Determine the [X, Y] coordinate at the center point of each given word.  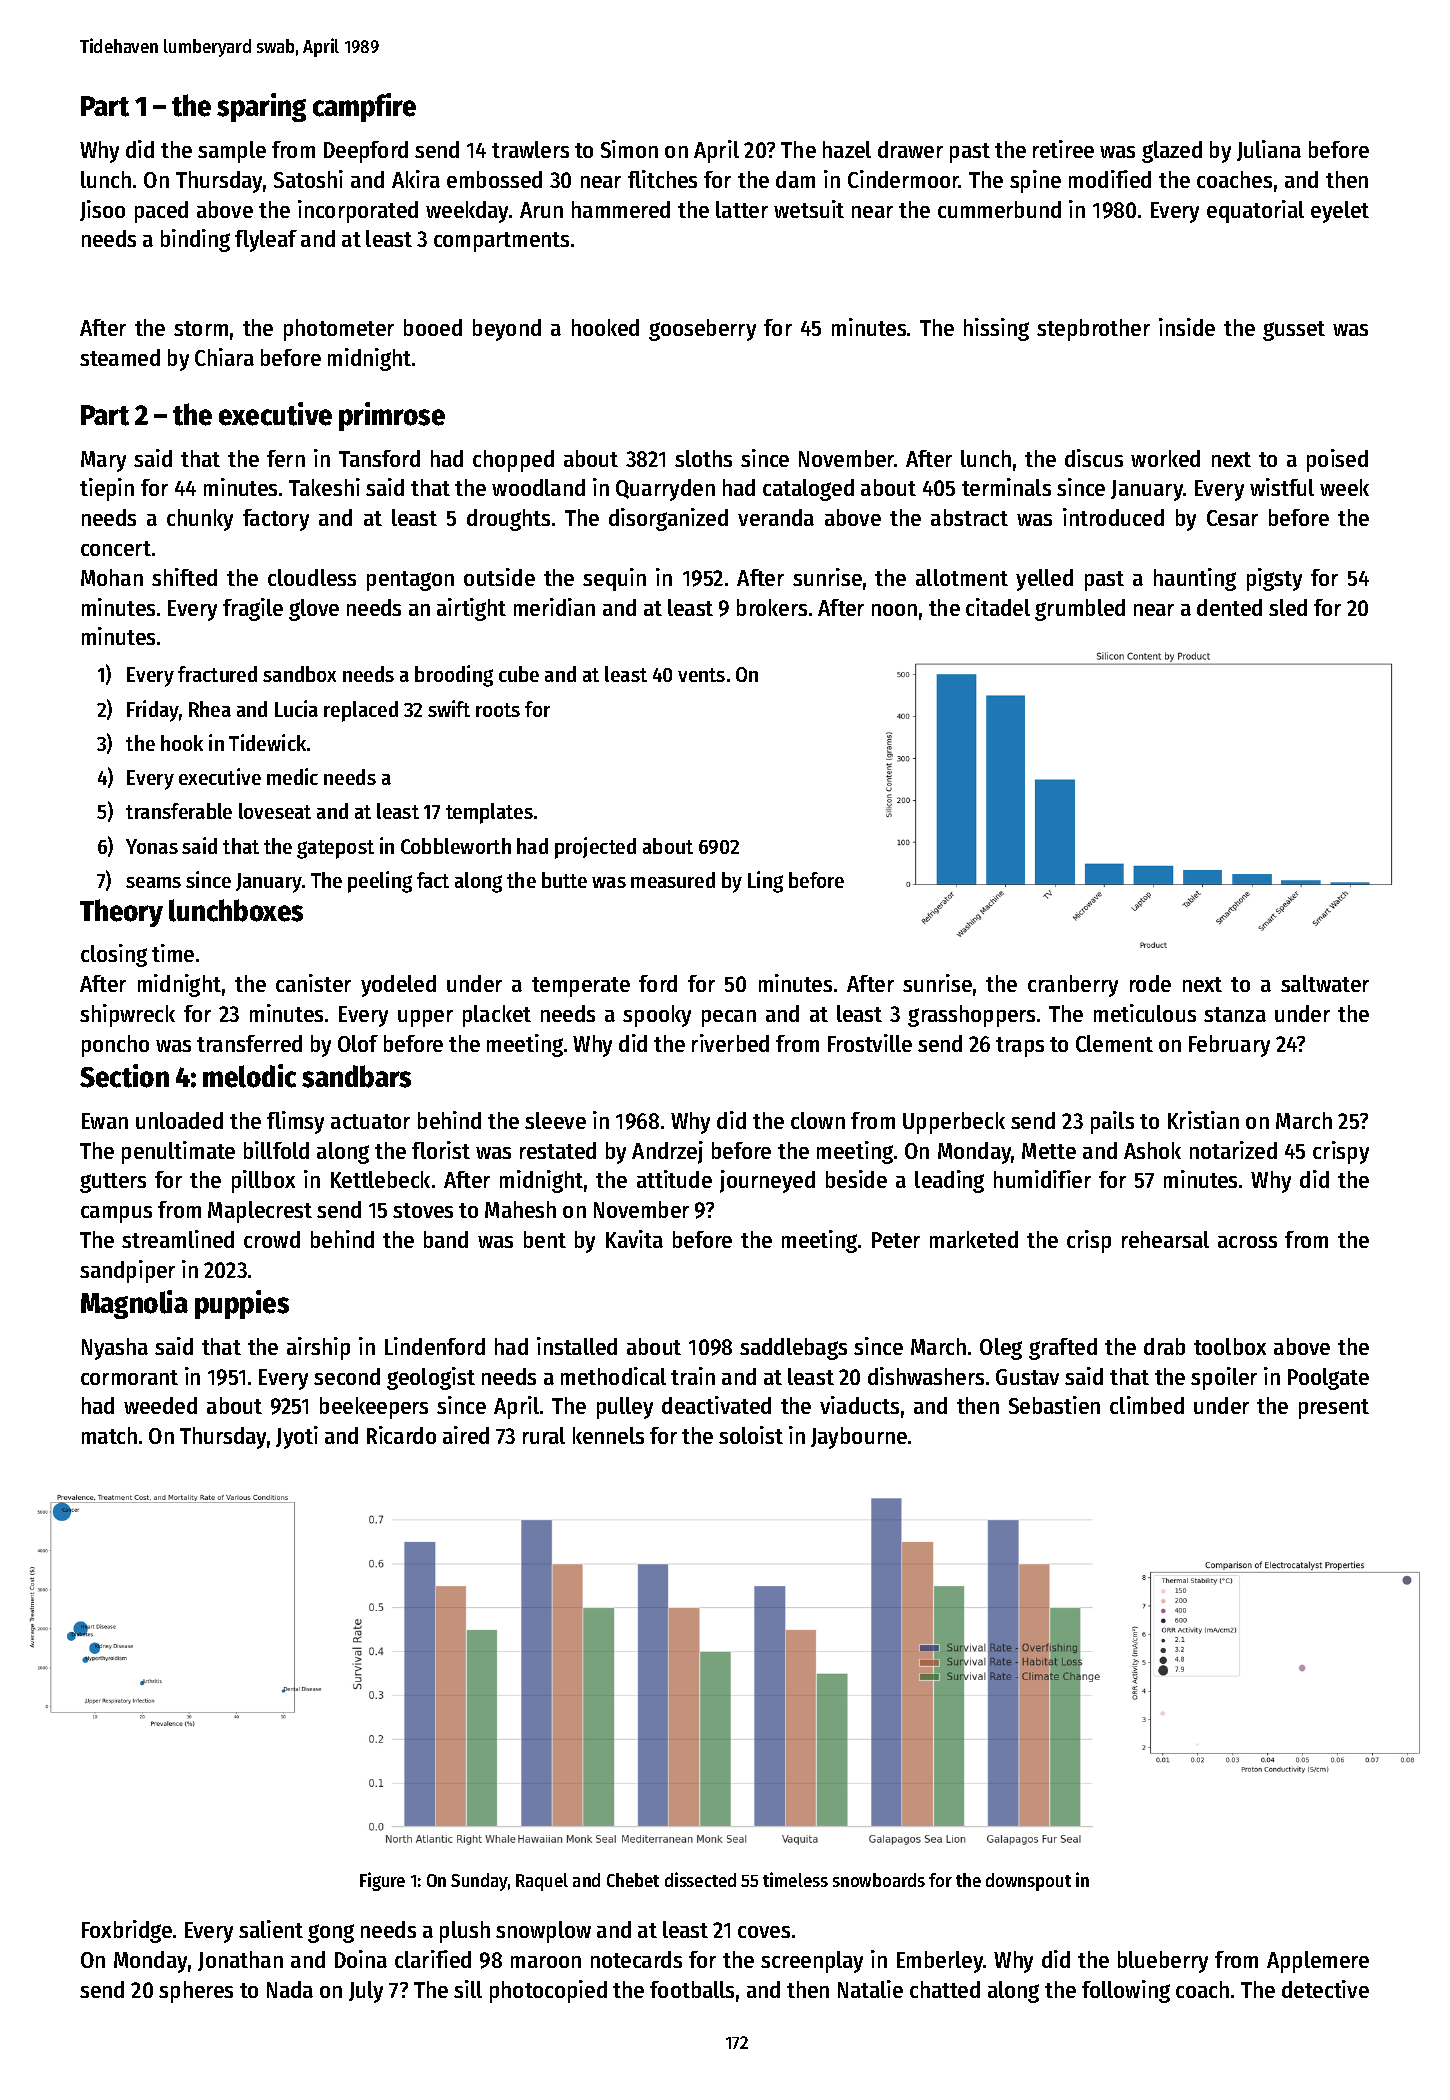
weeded [160, 1405]
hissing [996, 329]
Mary [103, 461]
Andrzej [667, 1152]
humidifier [1042, 1179]
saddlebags [793, 1349]
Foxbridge [127, 1931]
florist [441, 1150]
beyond [507, 330]
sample [232, 152]
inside [1187, 327]
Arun [541, 210]
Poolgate [1328, 1379]
